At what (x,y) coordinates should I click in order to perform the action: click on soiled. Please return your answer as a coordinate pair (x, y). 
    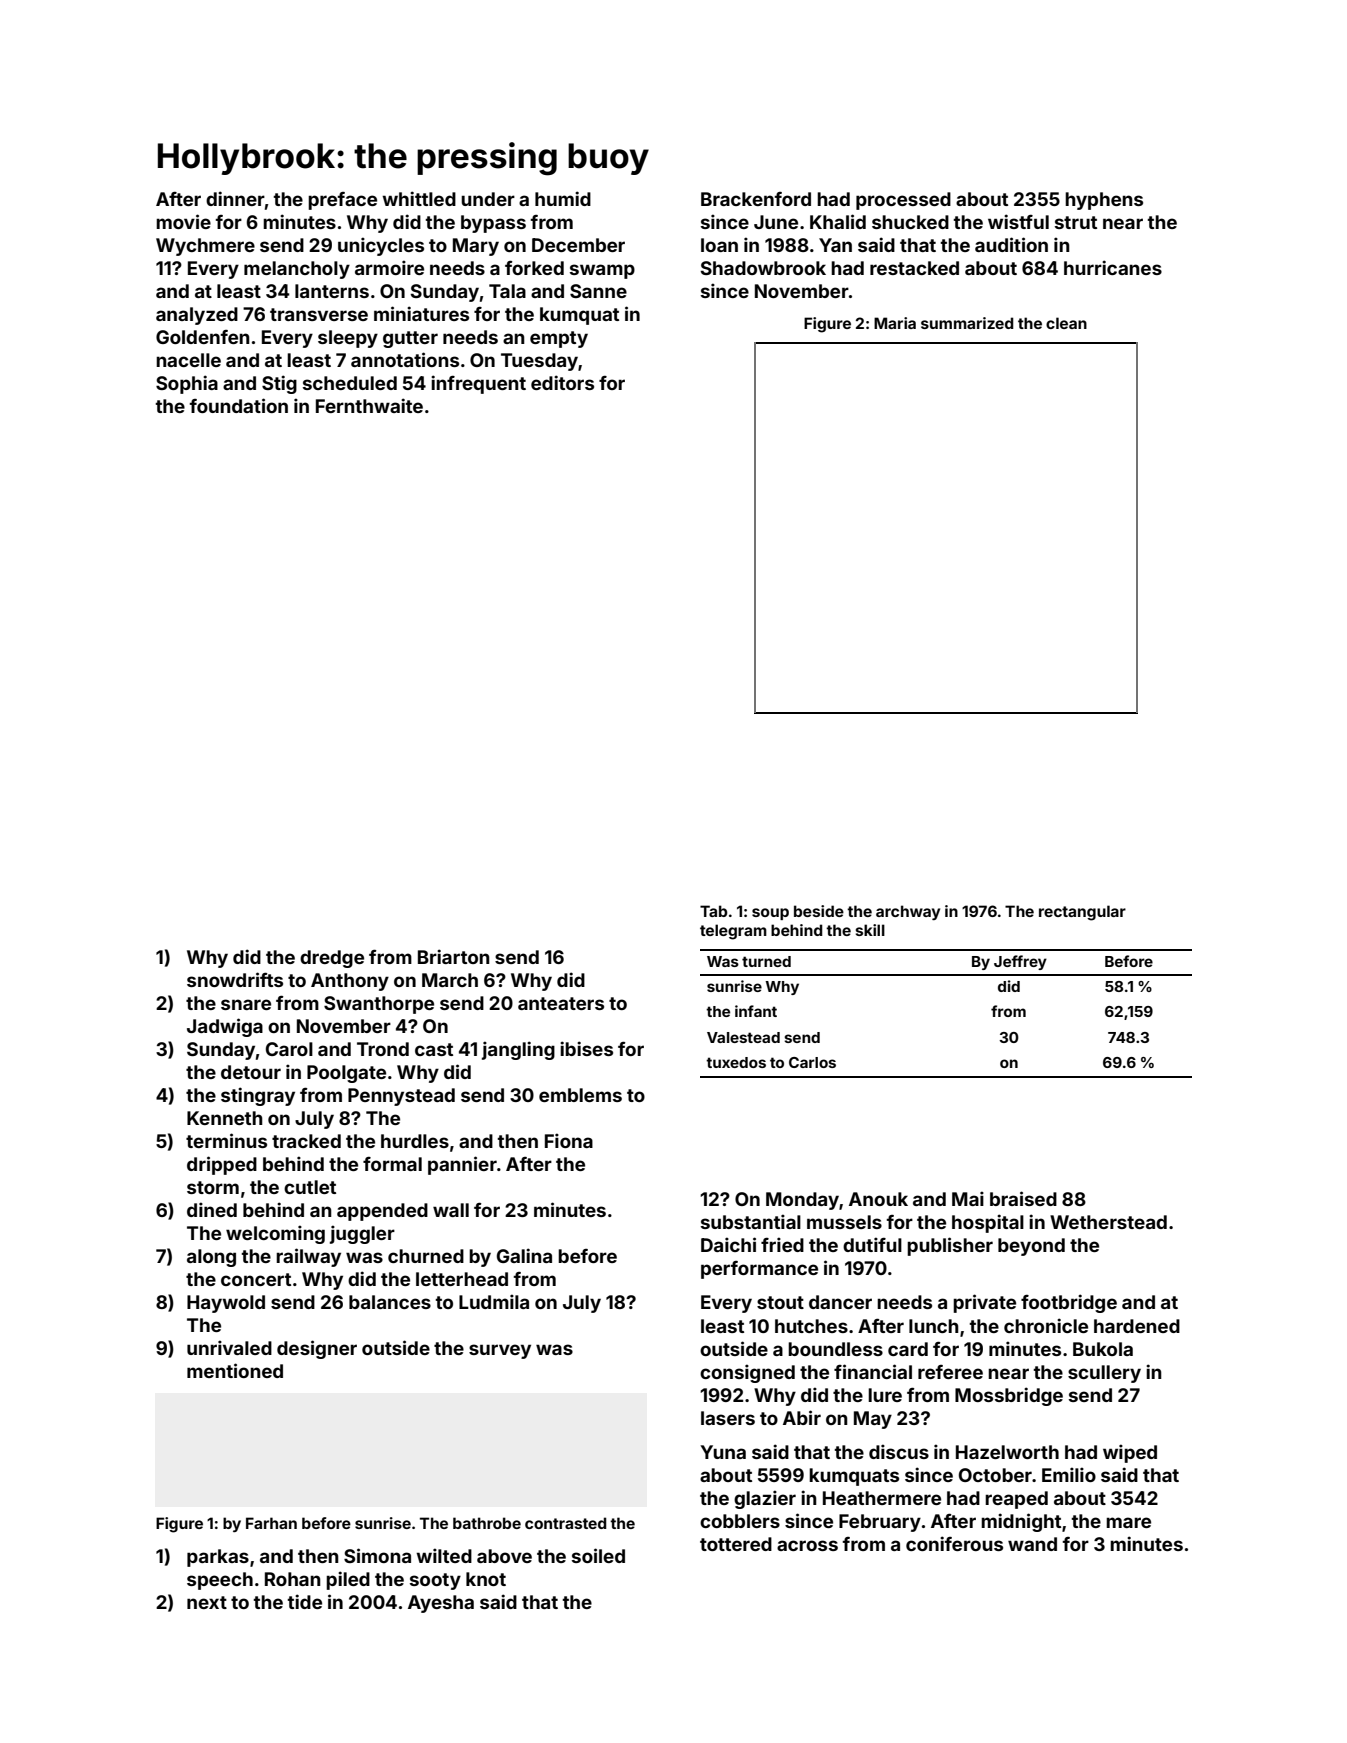
    Looking at the image, I should click on (598, 1555).
